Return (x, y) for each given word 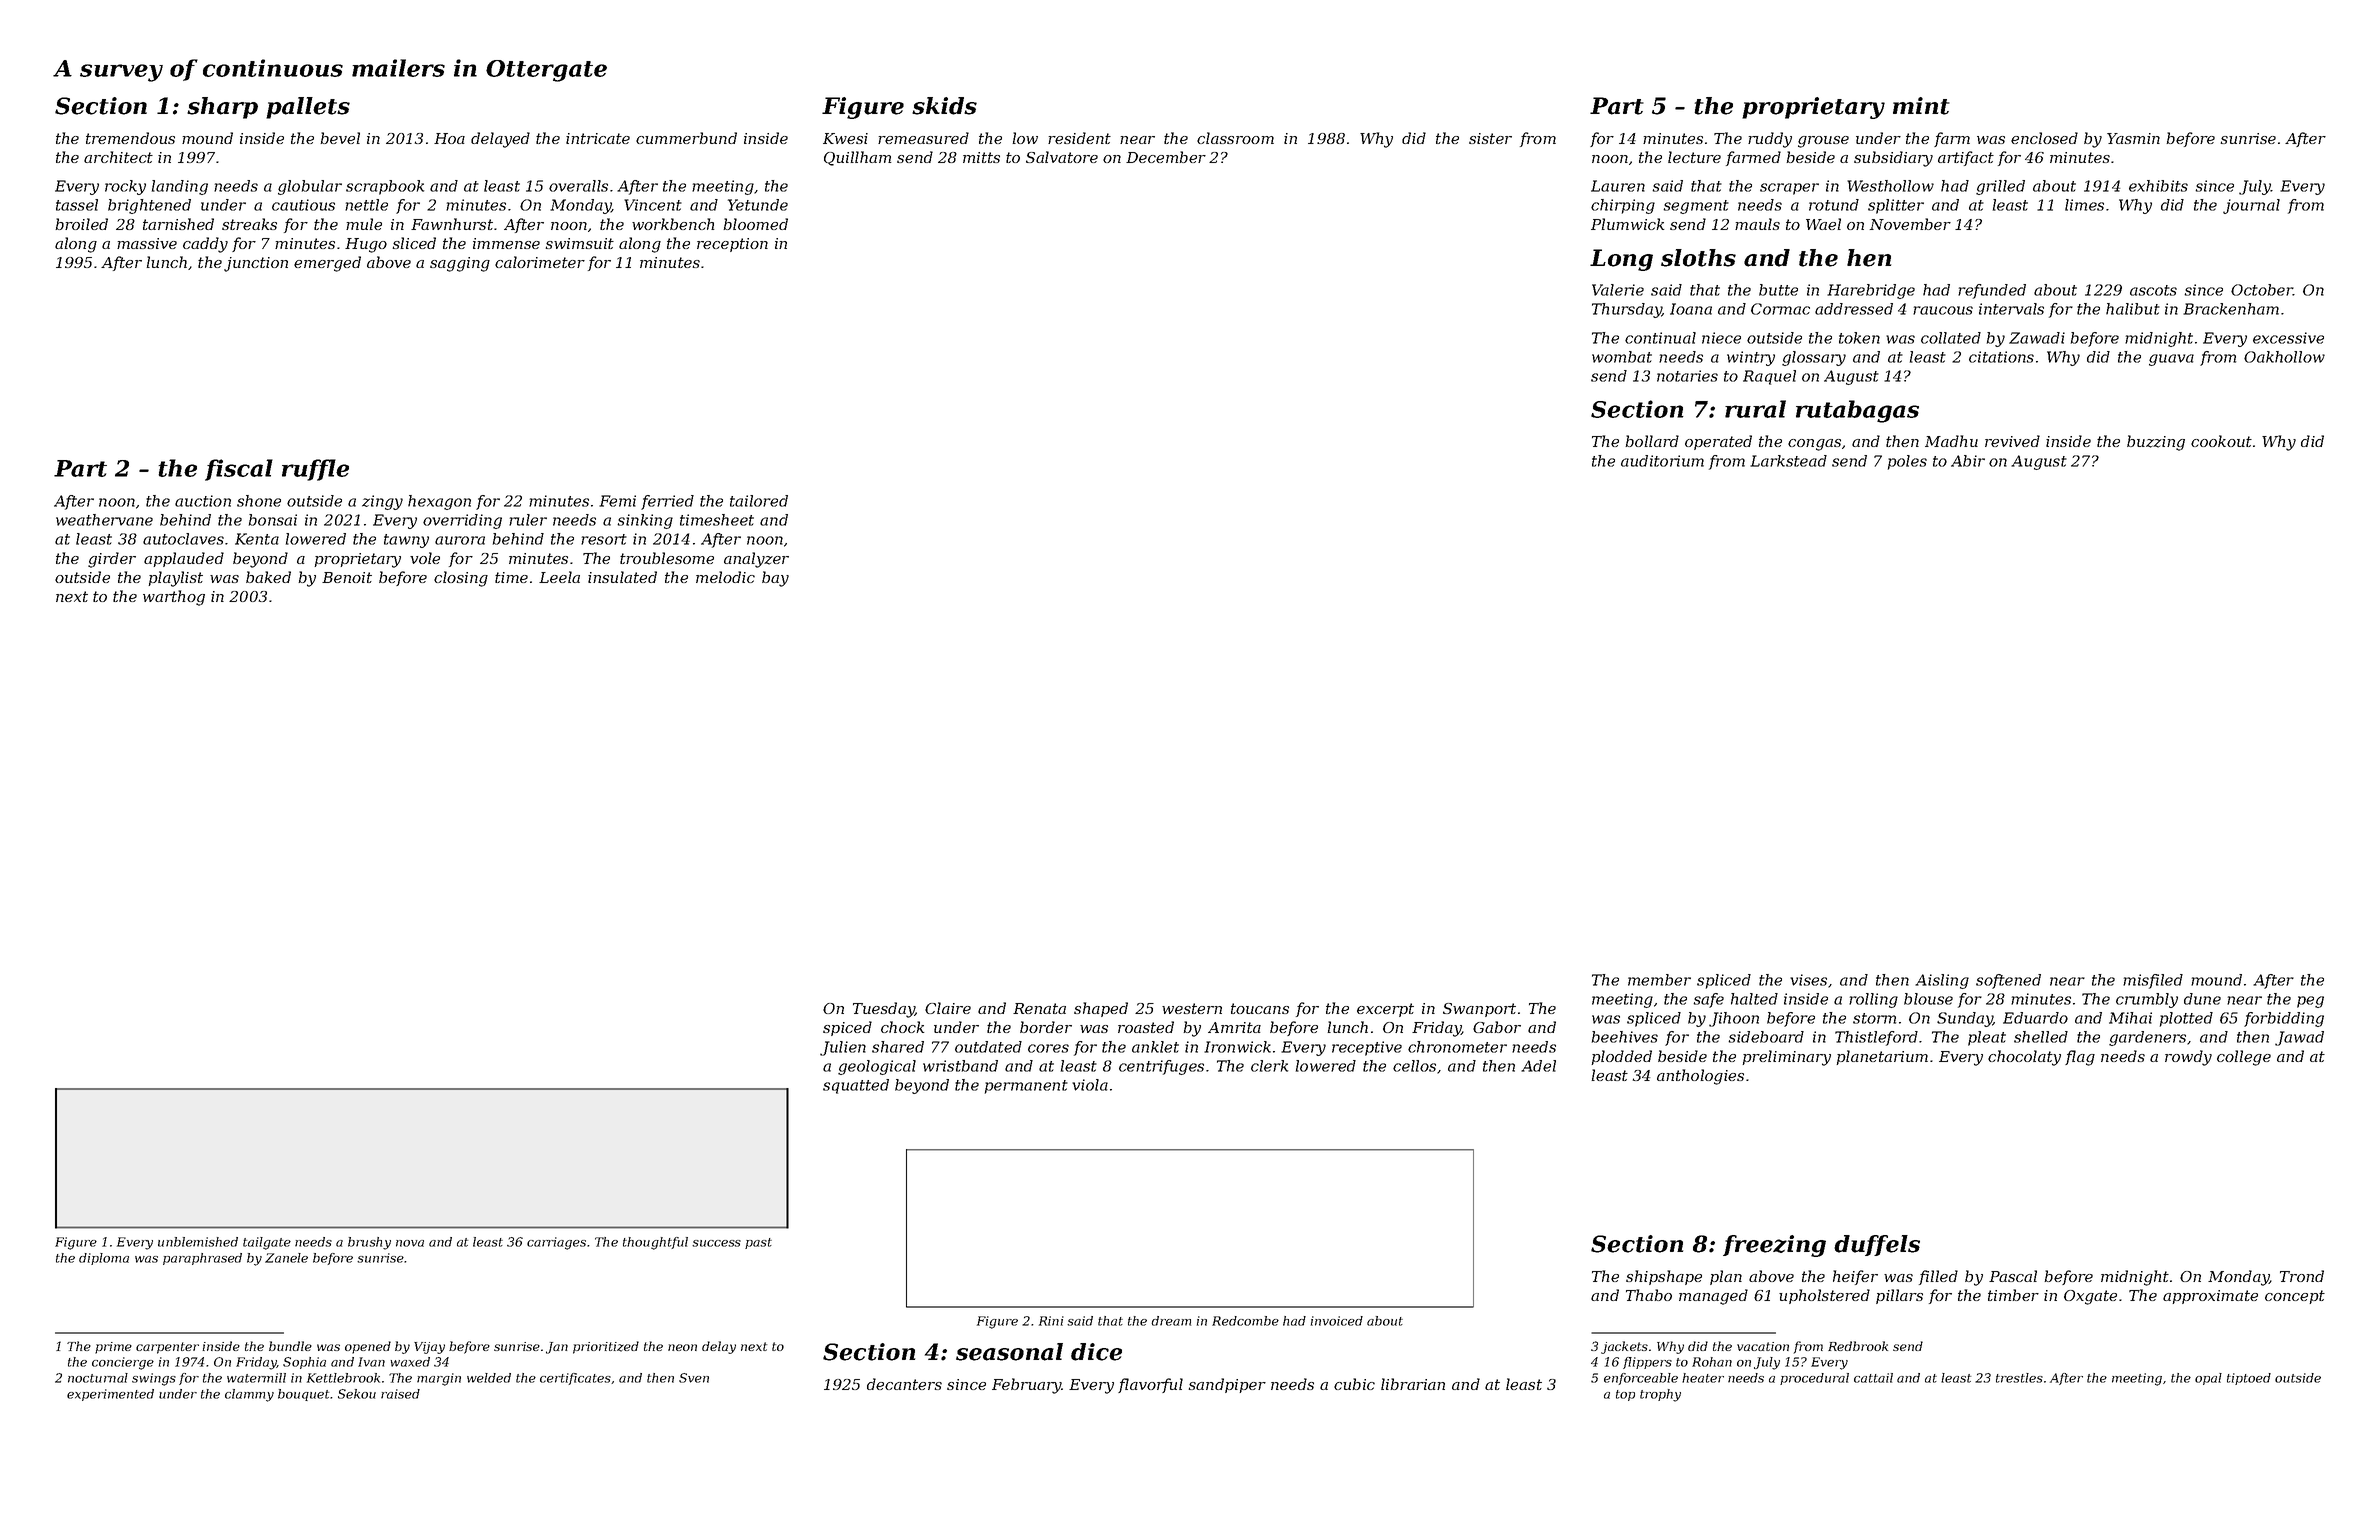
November (1910, 224)
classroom (1235, 138)
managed (1713, 1297)
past (758, 1243)
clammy (249, 1395)
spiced (847, 1028)
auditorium (1662, 461)
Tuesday (884, 1010)
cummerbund (686, 138)
